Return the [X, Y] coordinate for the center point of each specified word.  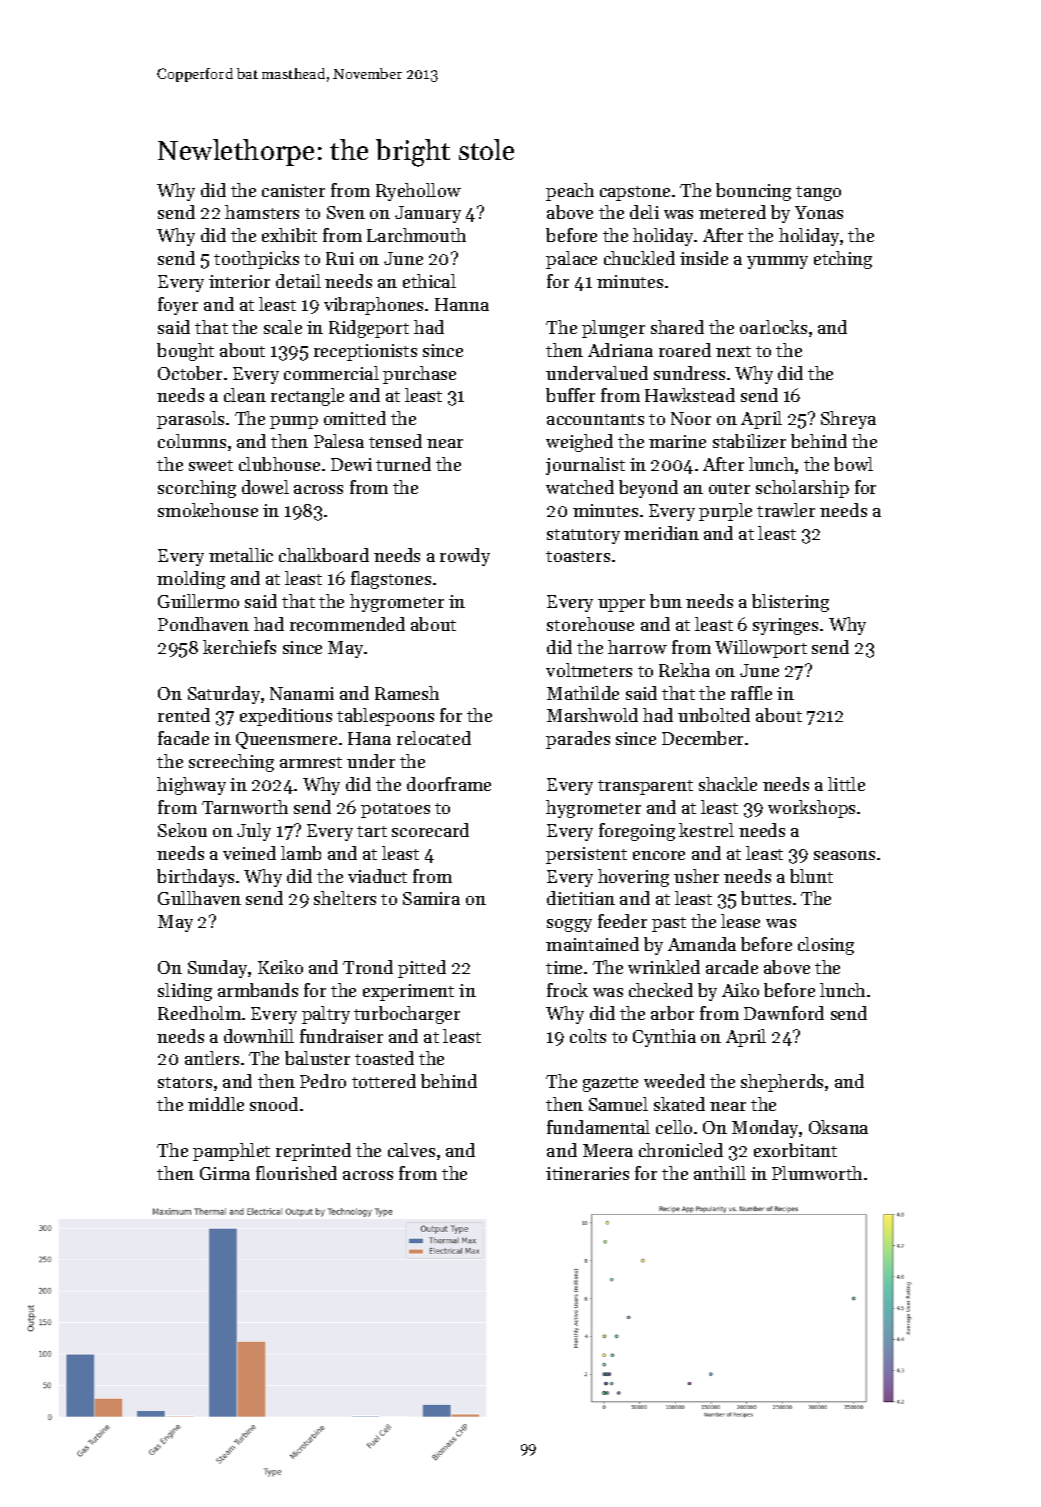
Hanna [462, 304]
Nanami [302, 693]
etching [843, 260]
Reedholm [199, 1013]
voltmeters [589, 670]
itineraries [587, 1173]
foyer [178, 306]
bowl [853, 464]
